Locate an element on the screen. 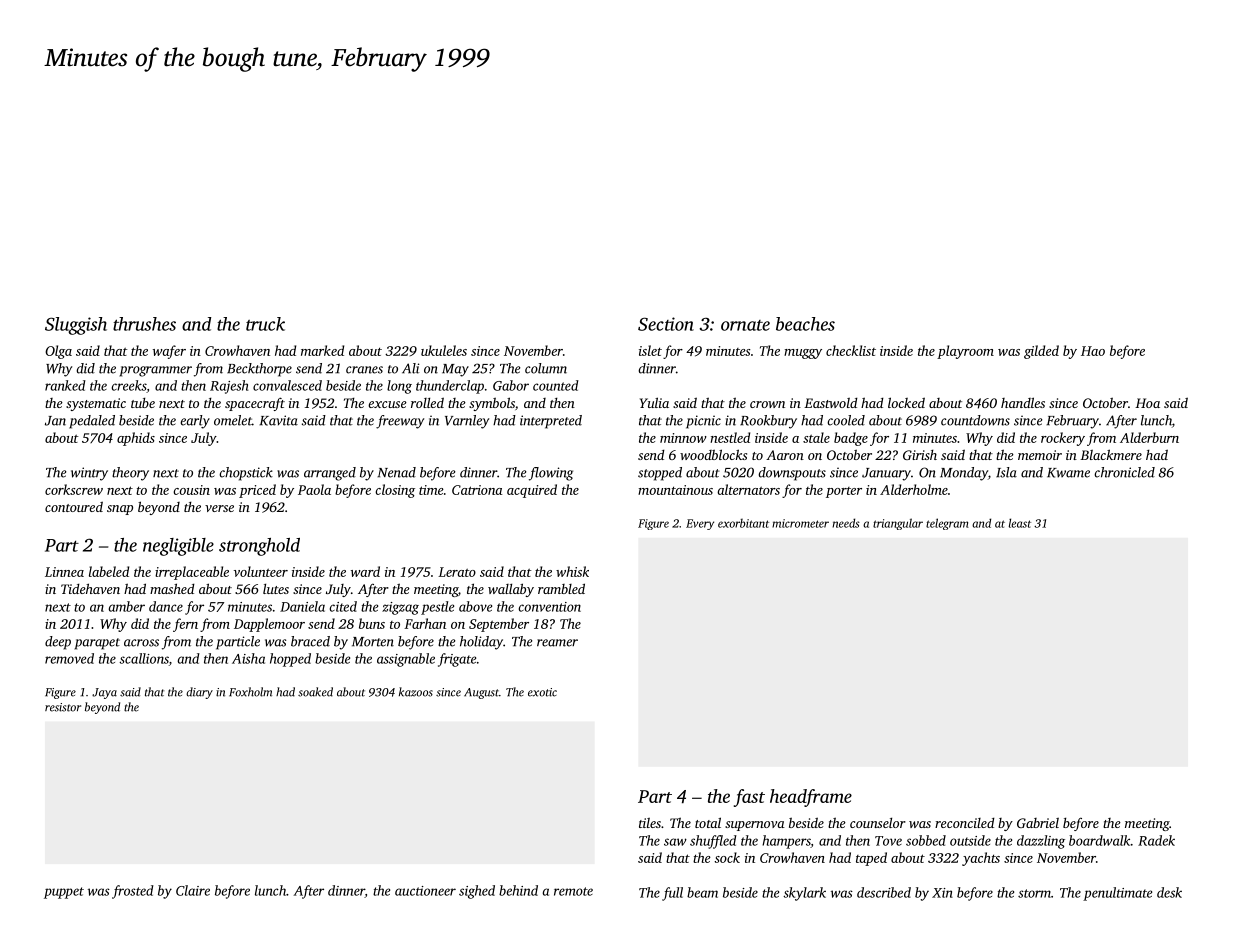 Image resolution: width=1233 pixels, height=952 pixels. Yulia is located at coordinates (654, 402).
